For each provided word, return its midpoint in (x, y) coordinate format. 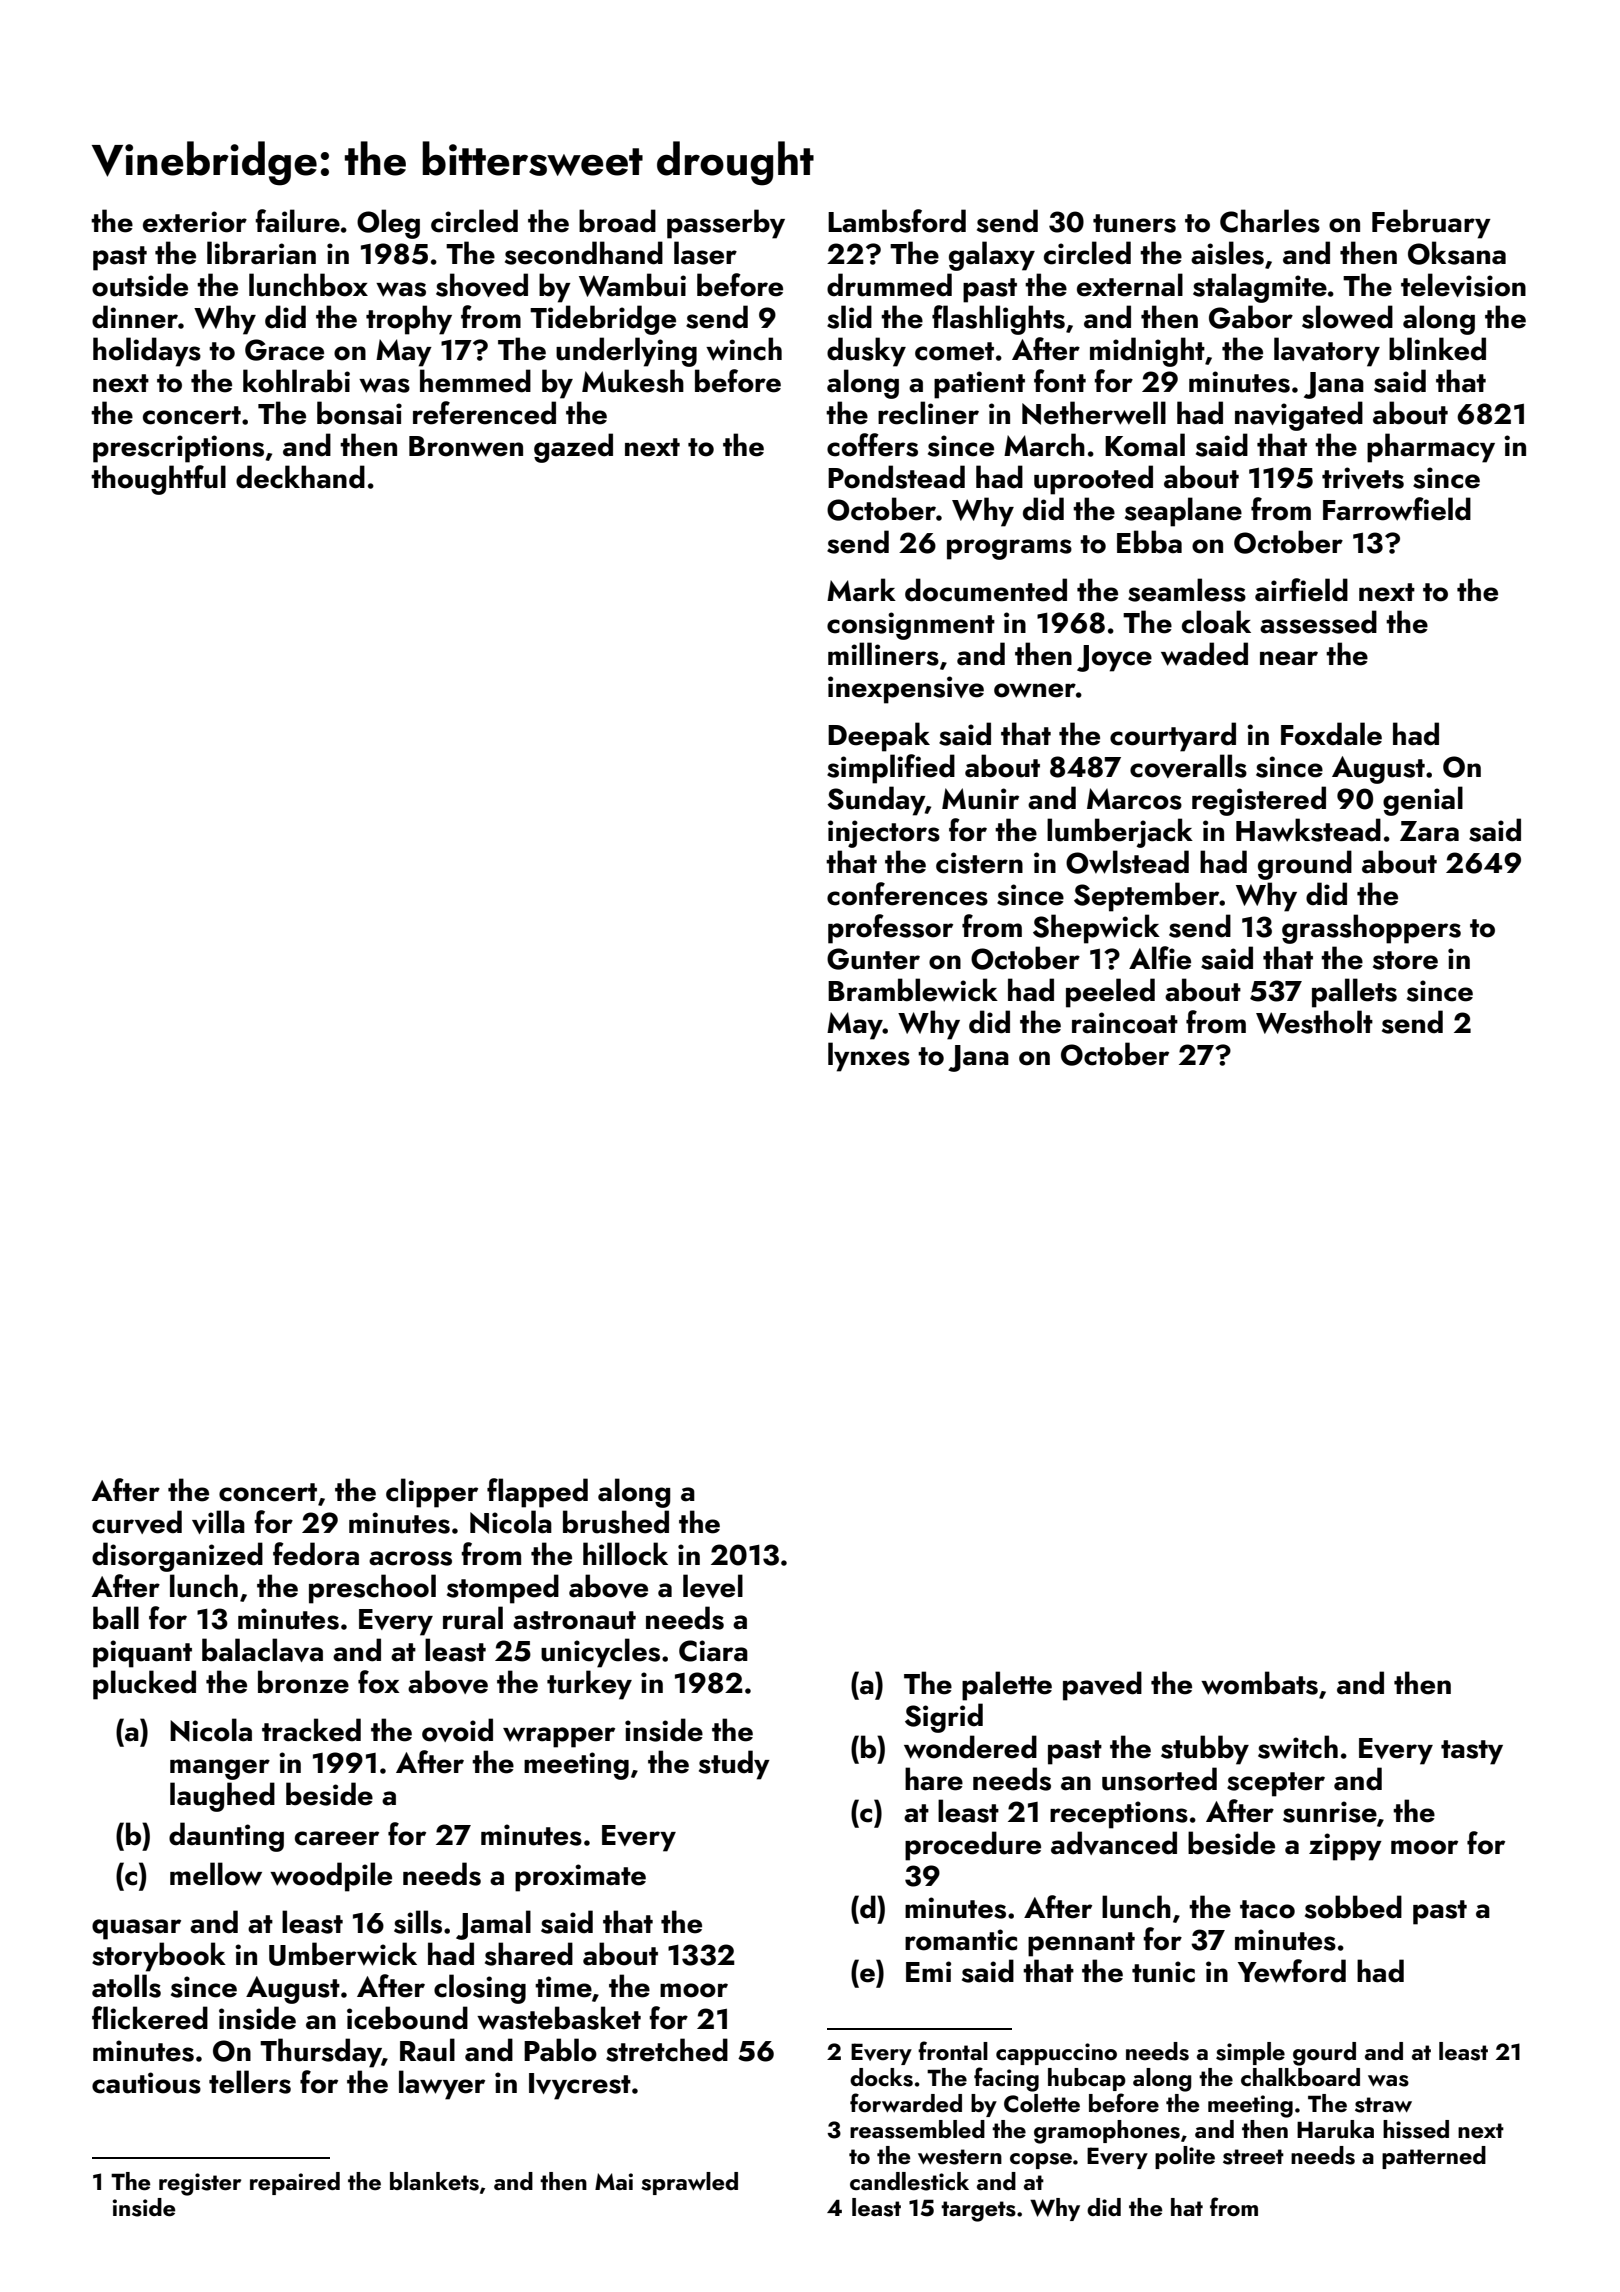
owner (1035, 690)
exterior (195, 222)
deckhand (300, 477)
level (713, 1586)
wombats (1259, 1683)
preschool (372, 1589)
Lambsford (897, 221)
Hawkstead (1308, 830)
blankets (434, 2181)
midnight (1147, 352)
